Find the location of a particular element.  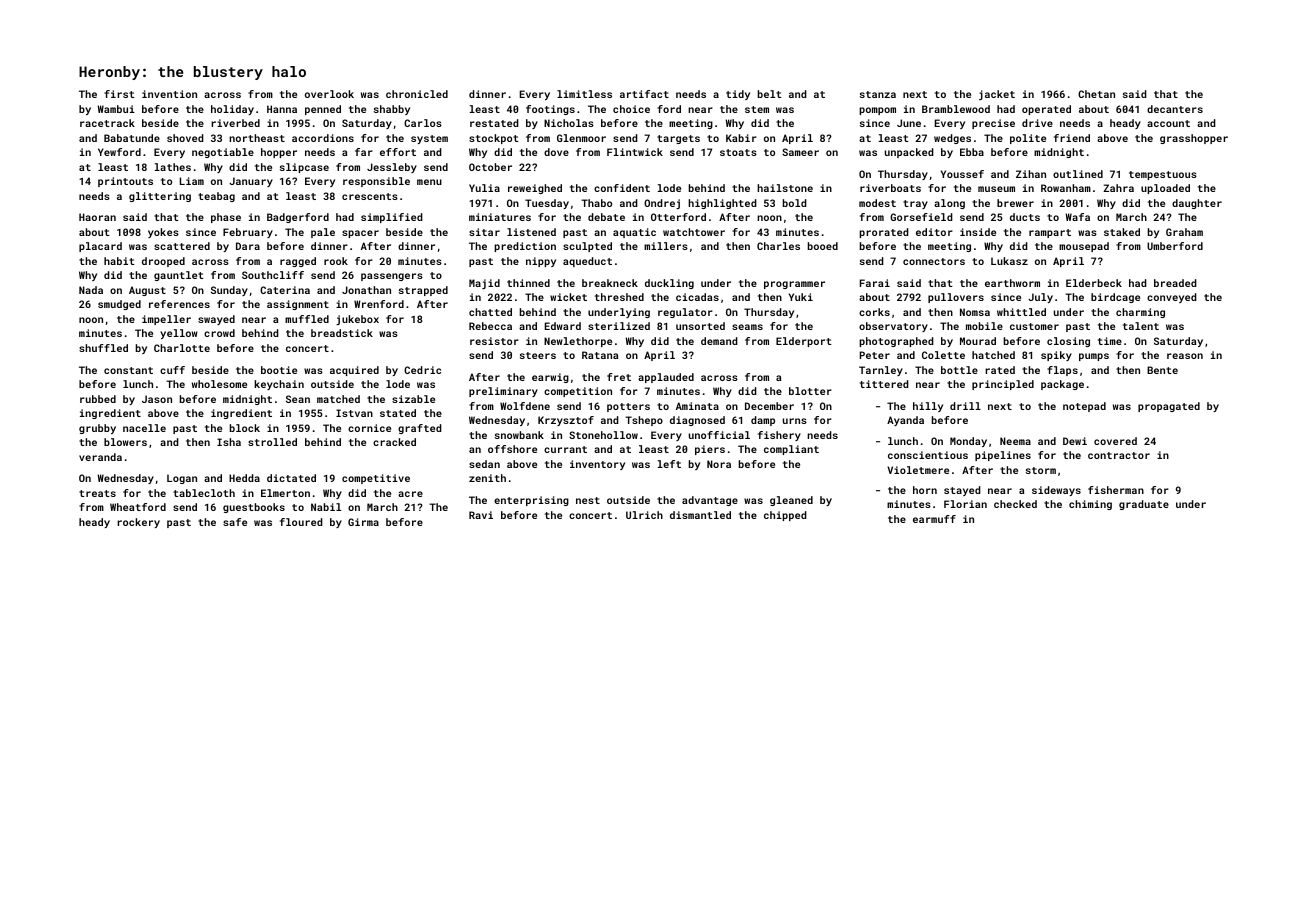

Flintwick is located at coordinates (635, 152).
